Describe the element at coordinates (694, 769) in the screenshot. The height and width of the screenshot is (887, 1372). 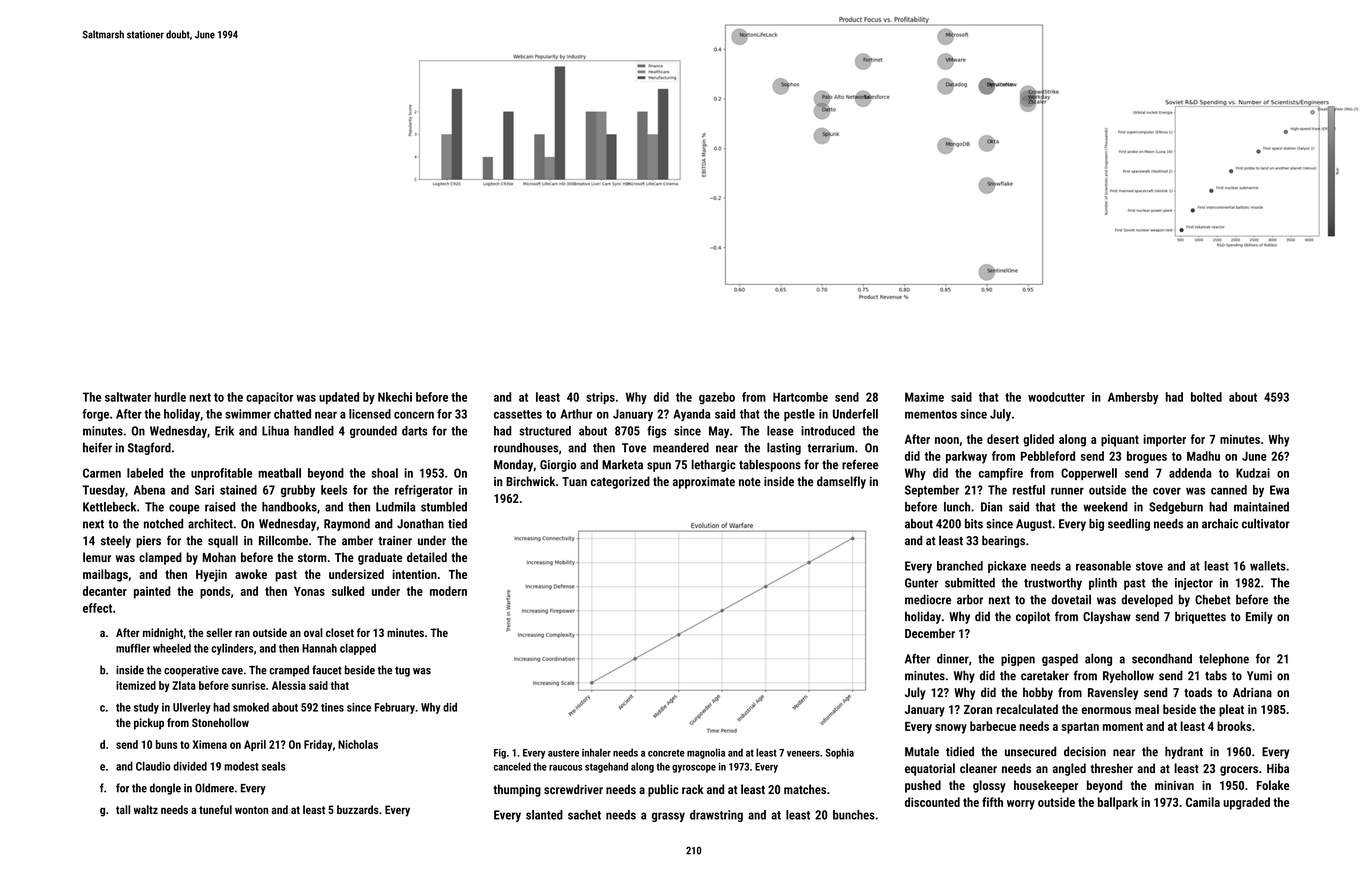
I see `gyroscope` at that location.
